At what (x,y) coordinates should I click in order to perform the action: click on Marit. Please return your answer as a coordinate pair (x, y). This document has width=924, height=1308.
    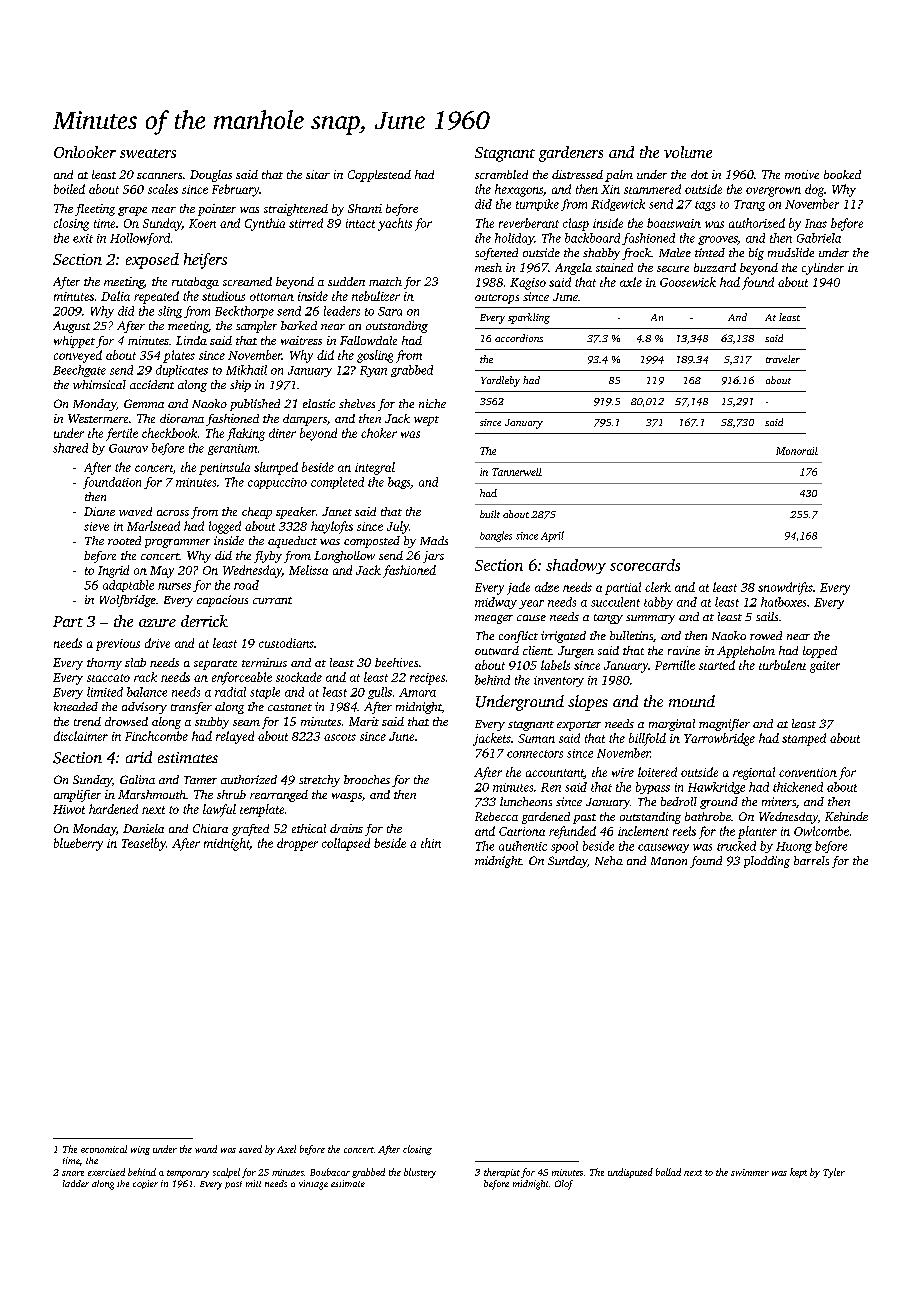
    Looking at the image, I should click on (364, 721).
